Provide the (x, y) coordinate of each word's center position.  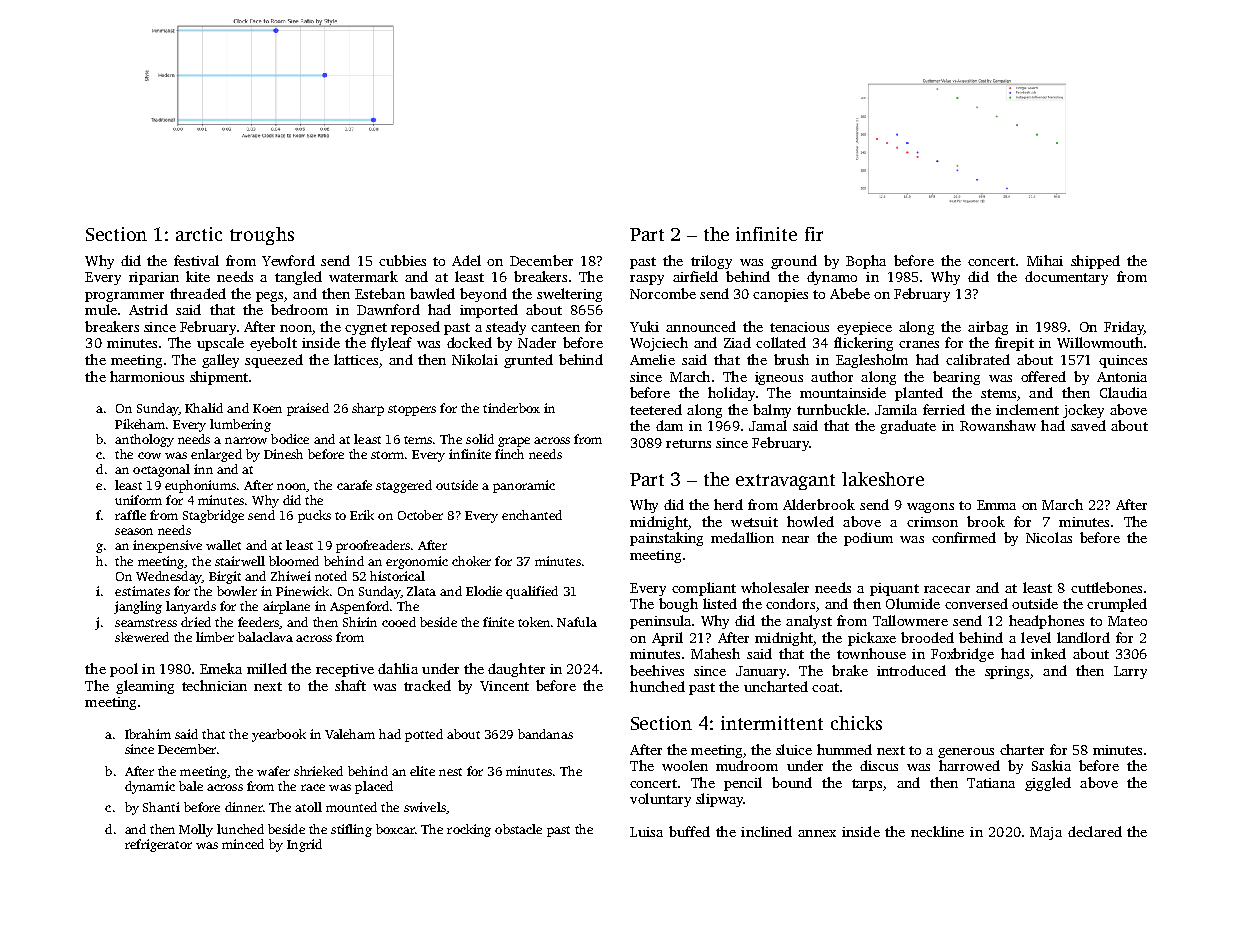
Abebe (850, 293)
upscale (220, 344)
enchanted (532, 515)
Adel (466, 260)
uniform (138, 500)
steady (506, 328)
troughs (262, 236)
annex (817, 833)
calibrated (978, 359)
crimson (932, 522)
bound (792, 782)
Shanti (161, 807)
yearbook (279, 735)
